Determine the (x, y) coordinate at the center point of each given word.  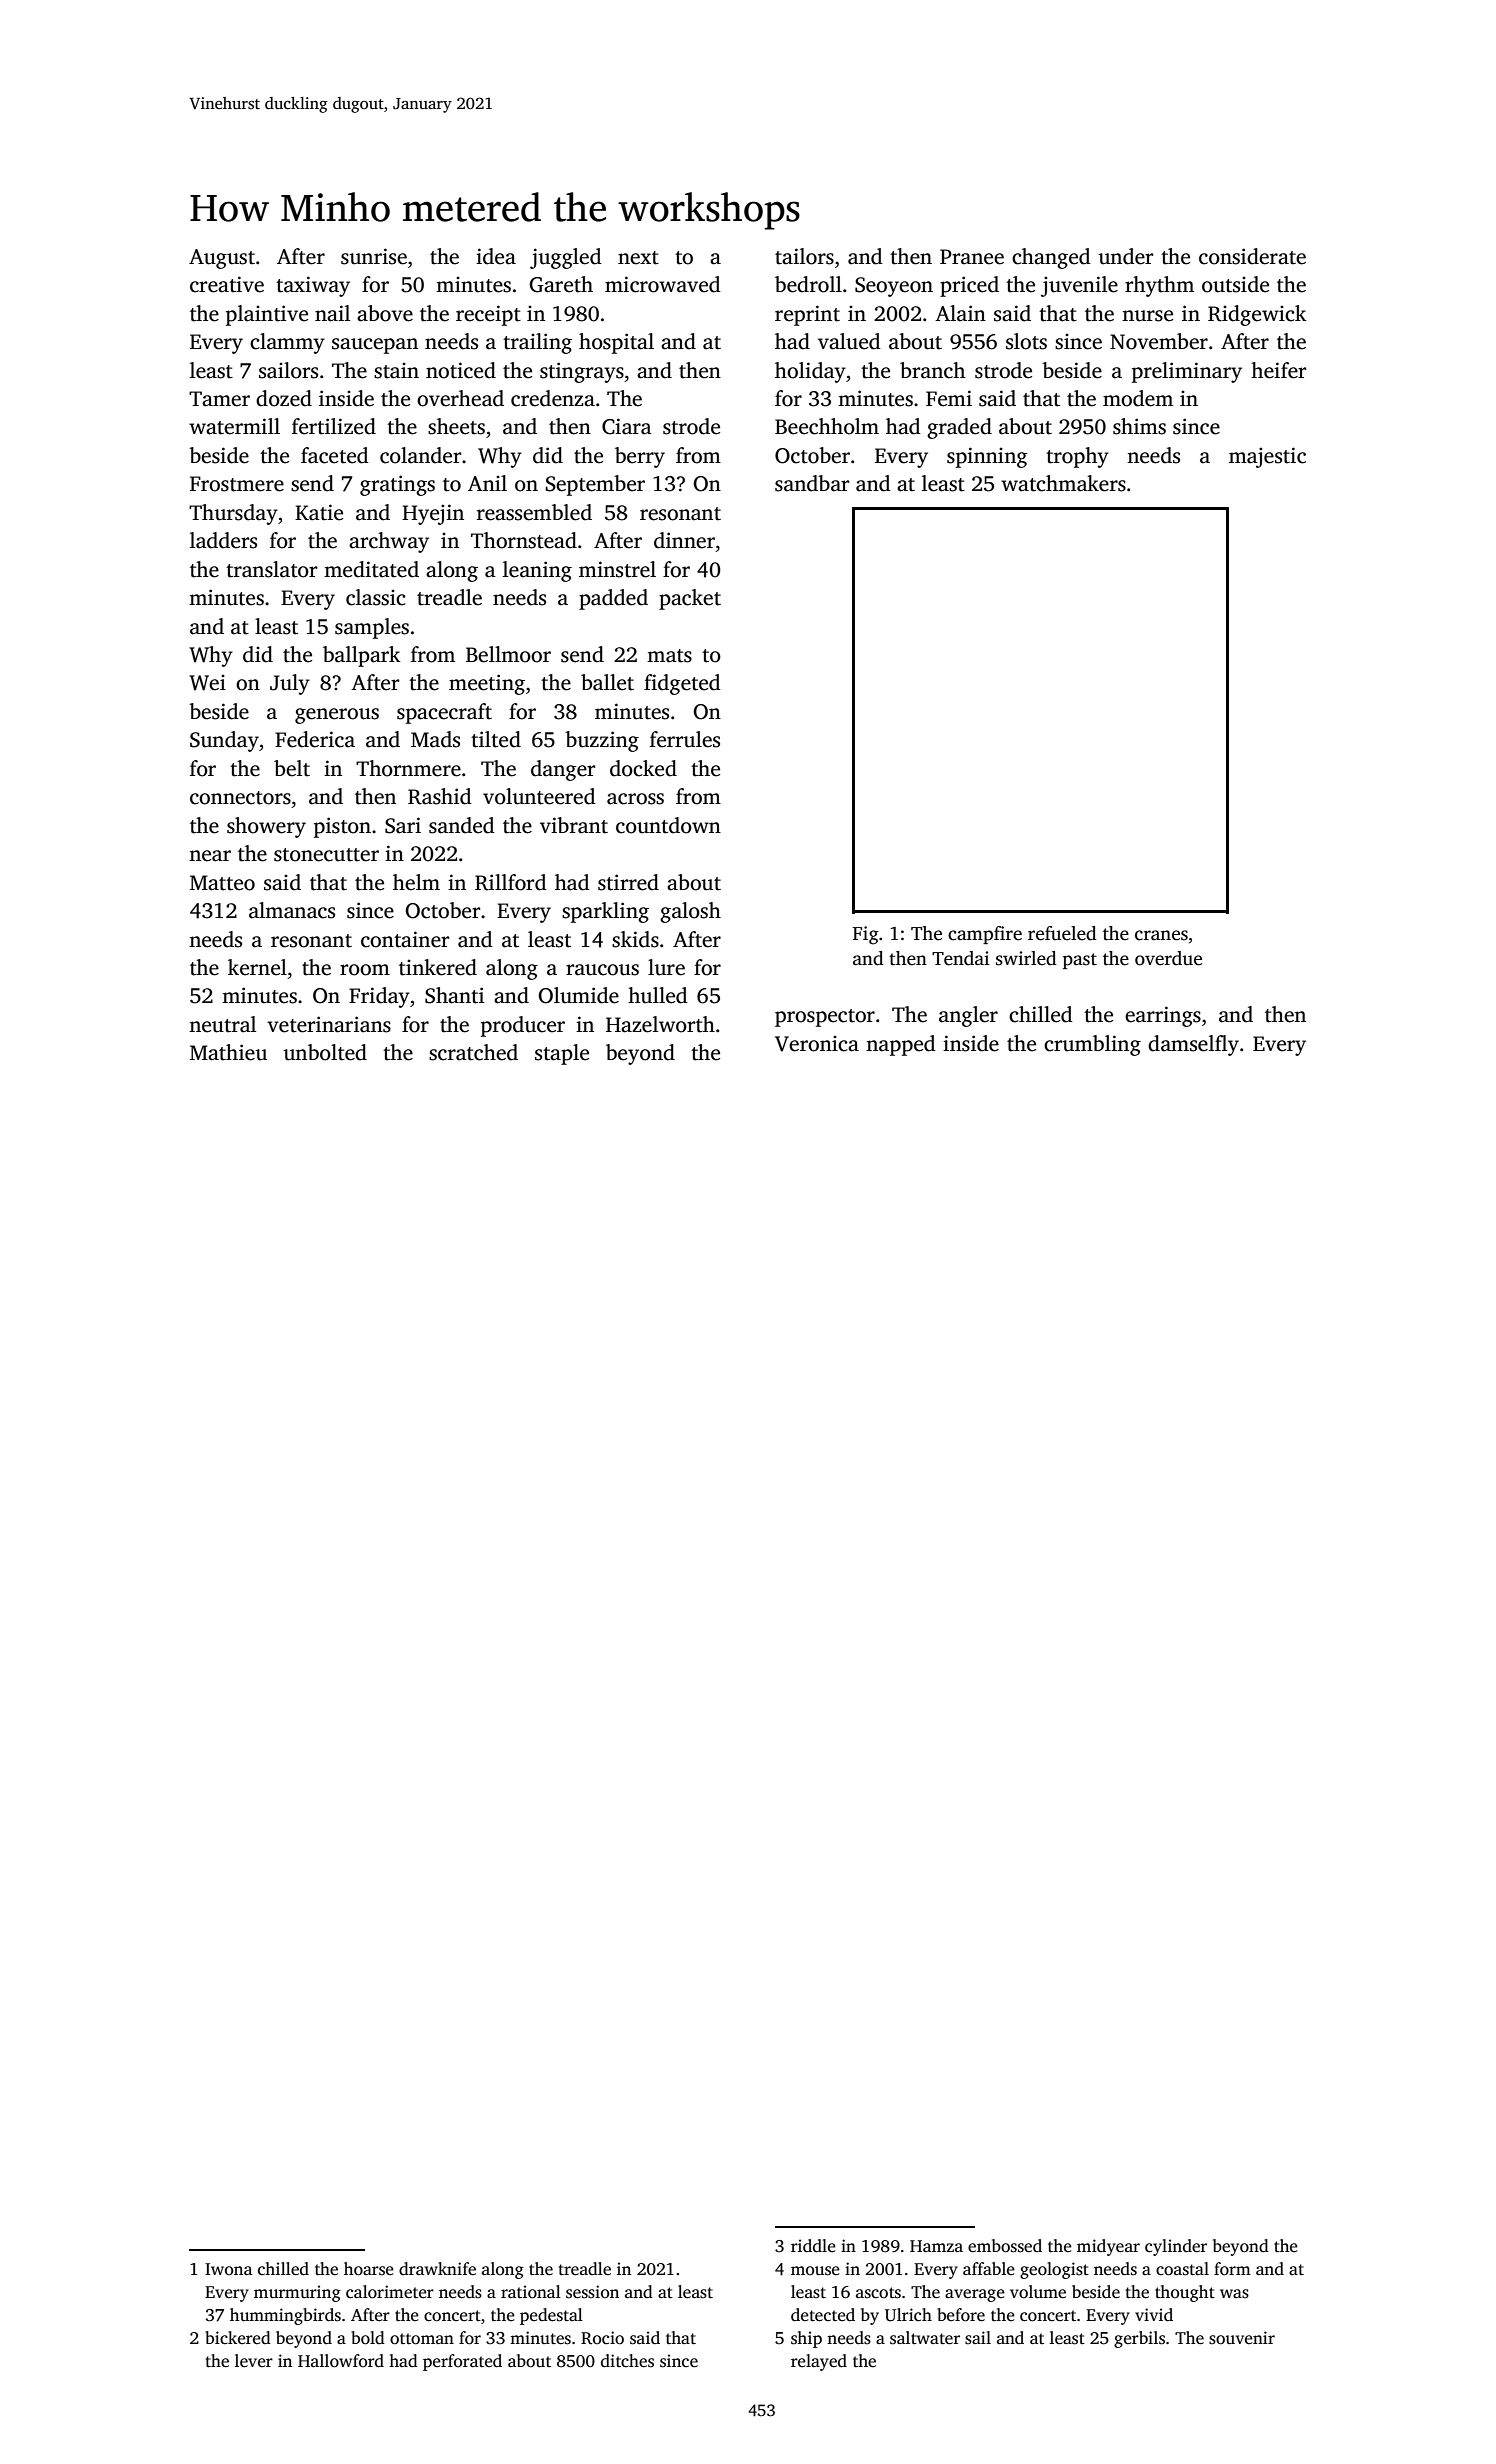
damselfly (1193, 1045)
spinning (987, 457)
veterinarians (329, 1024)
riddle (813, 2246)
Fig (866, 935)
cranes (1161, 935)
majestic (1267, 457)
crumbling (1092, 1045)
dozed (284, 398)
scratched (473, 1052)
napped (901, 1045)
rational (531, 2292)
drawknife (437, 2269)
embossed (1005, 2246)
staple (562, 1054)
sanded (462, 825)
